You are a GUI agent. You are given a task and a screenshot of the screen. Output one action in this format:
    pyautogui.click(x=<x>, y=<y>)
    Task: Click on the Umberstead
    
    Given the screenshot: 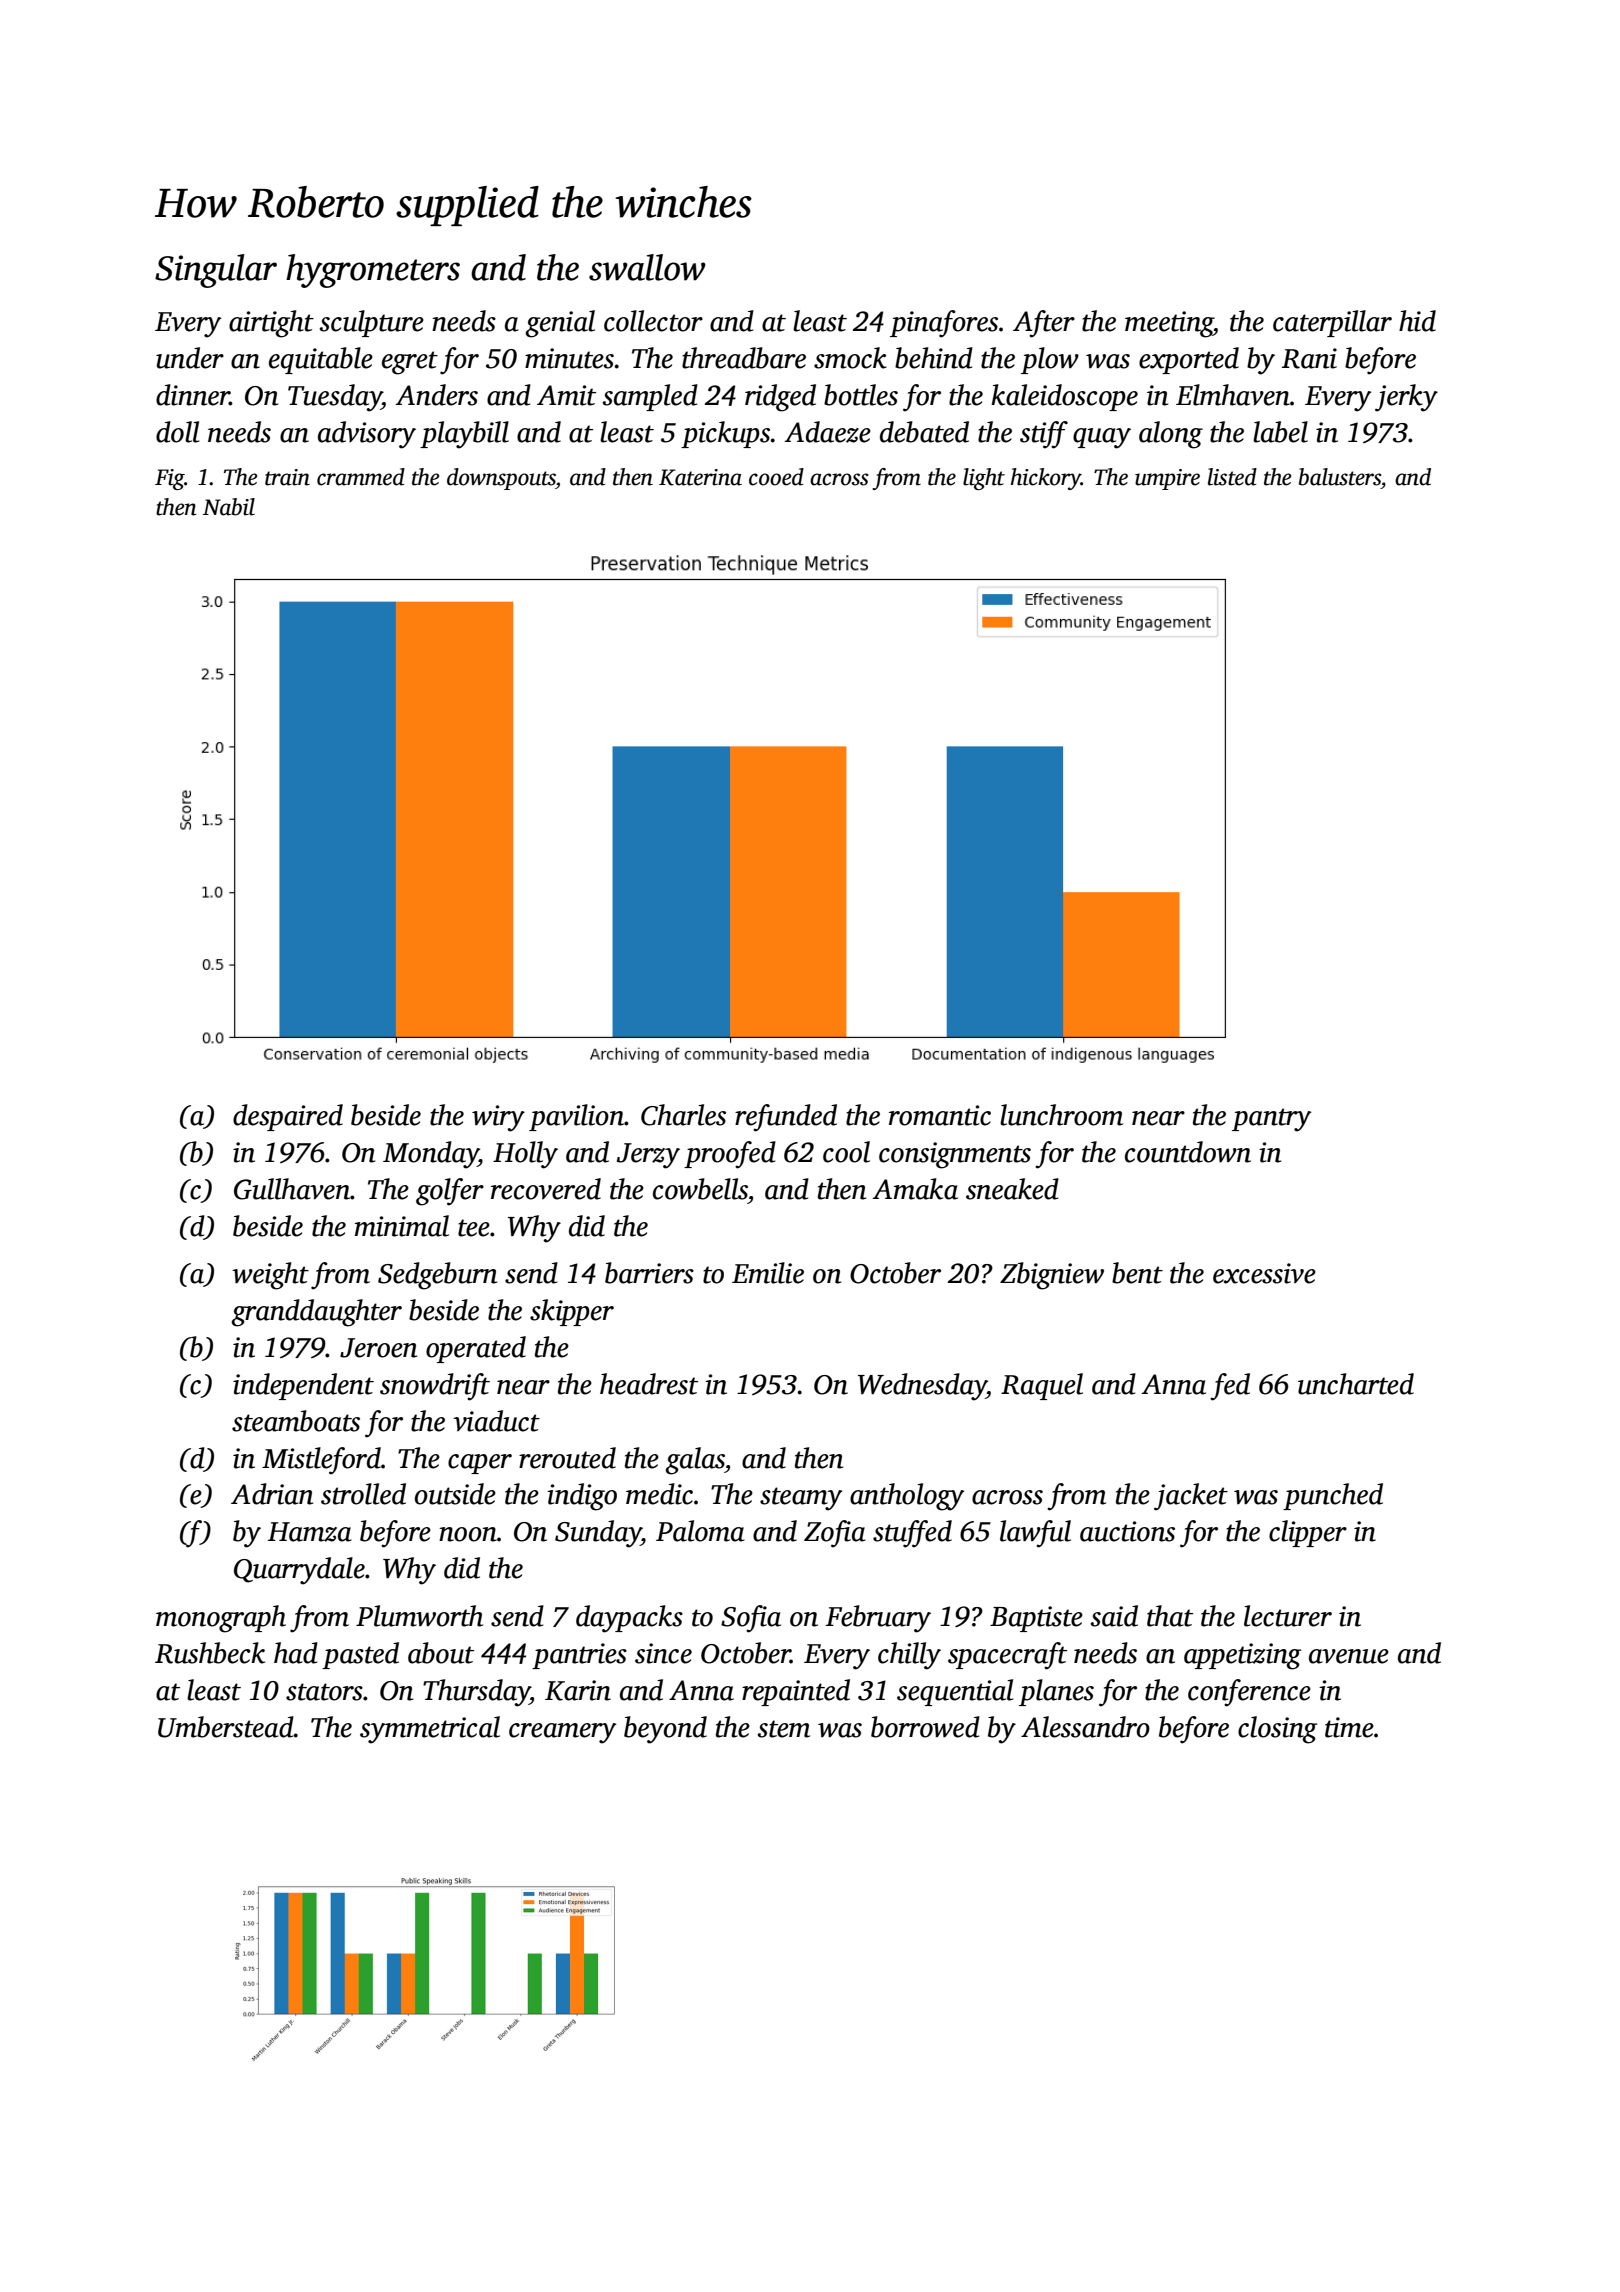 What is the action you would take?
    pyautogui.click(x=226, y=1727)
